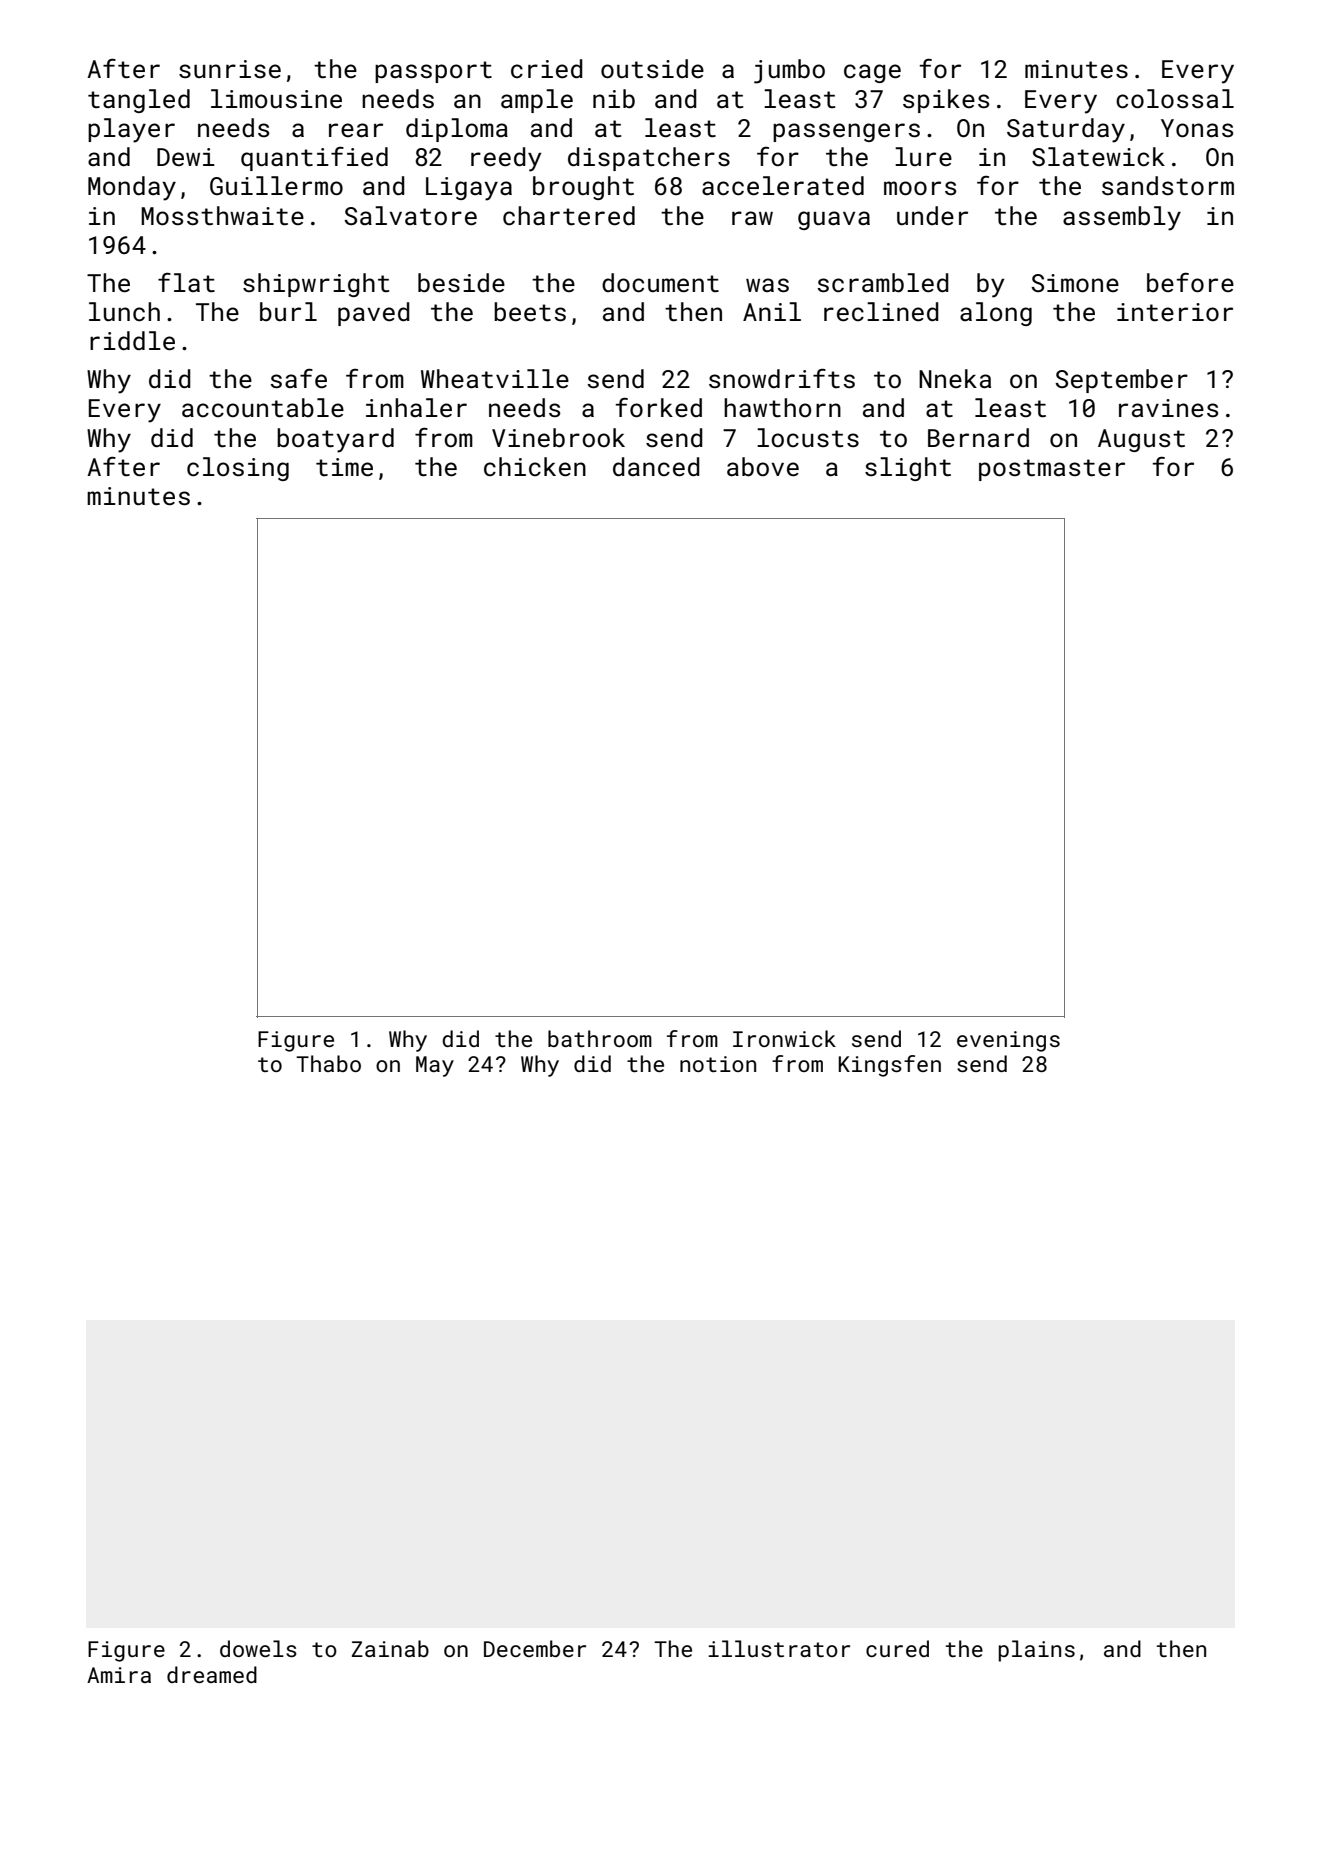 The width and height of the document is (1322, 1869). What do you see at coordinates (908, 469) in the document?
I see `slight` at bounding box center [908, 469].
